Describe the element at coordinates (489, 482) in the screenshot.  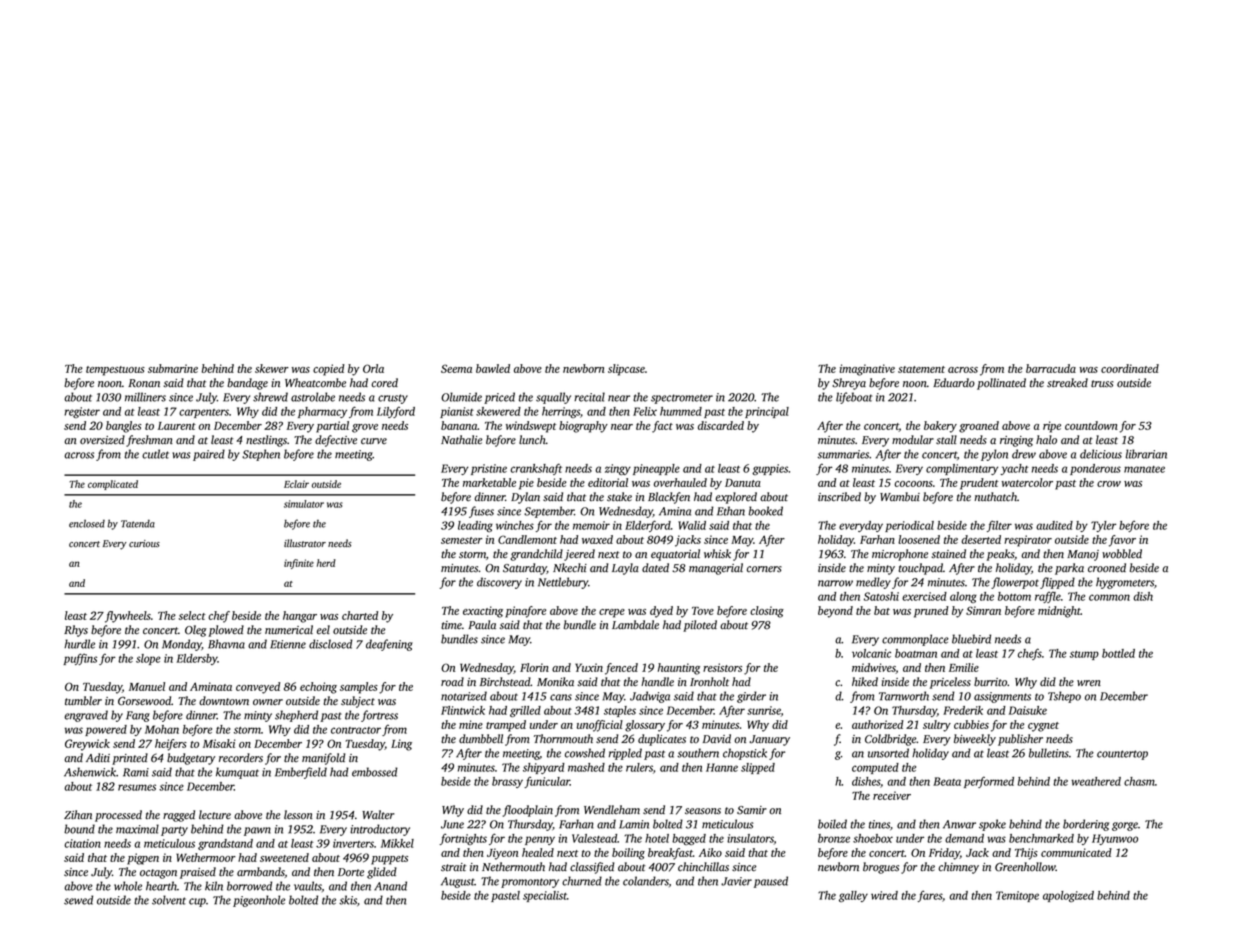
I see `marketable` at that location.
